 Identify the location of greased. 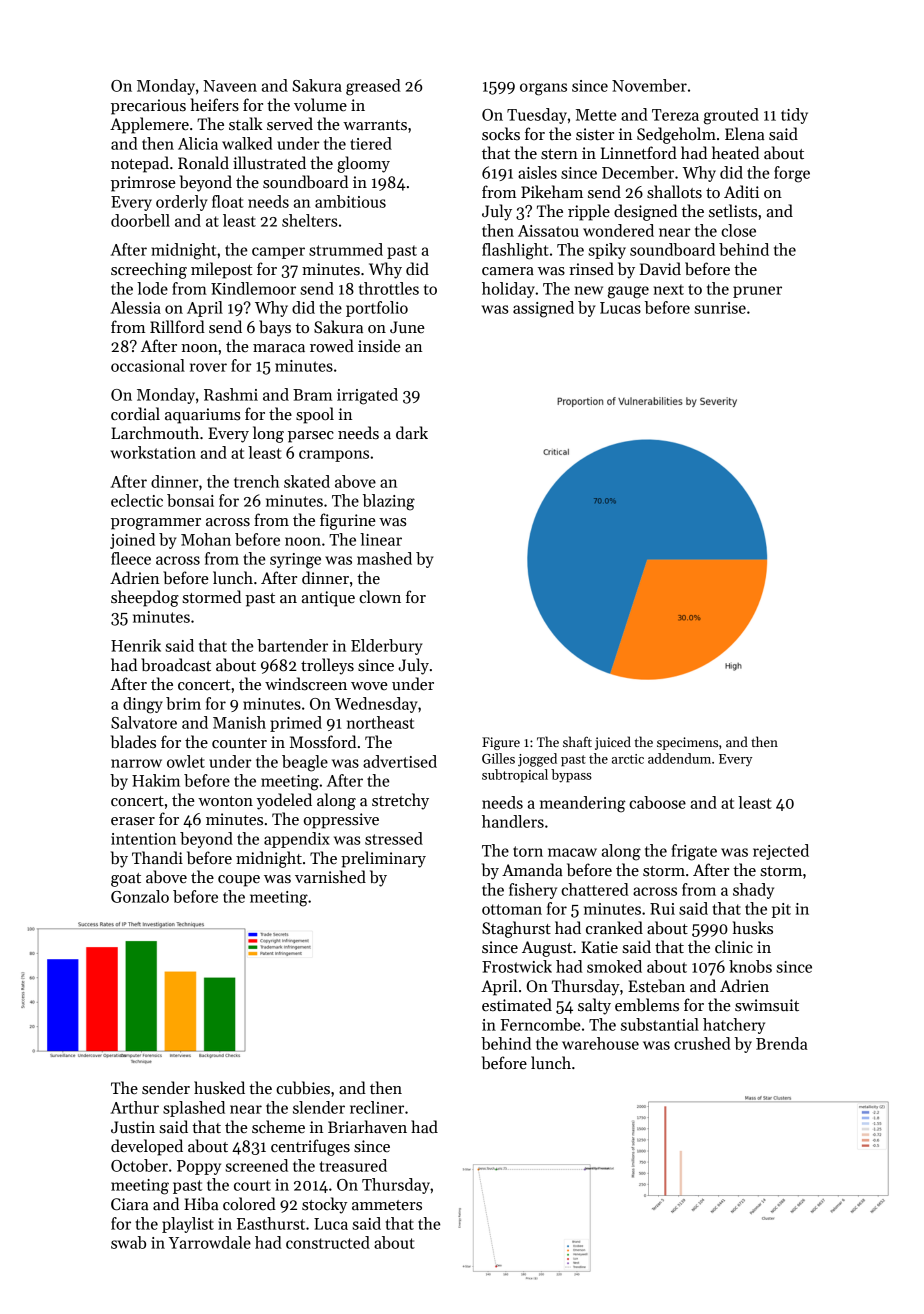
(373, 87).
